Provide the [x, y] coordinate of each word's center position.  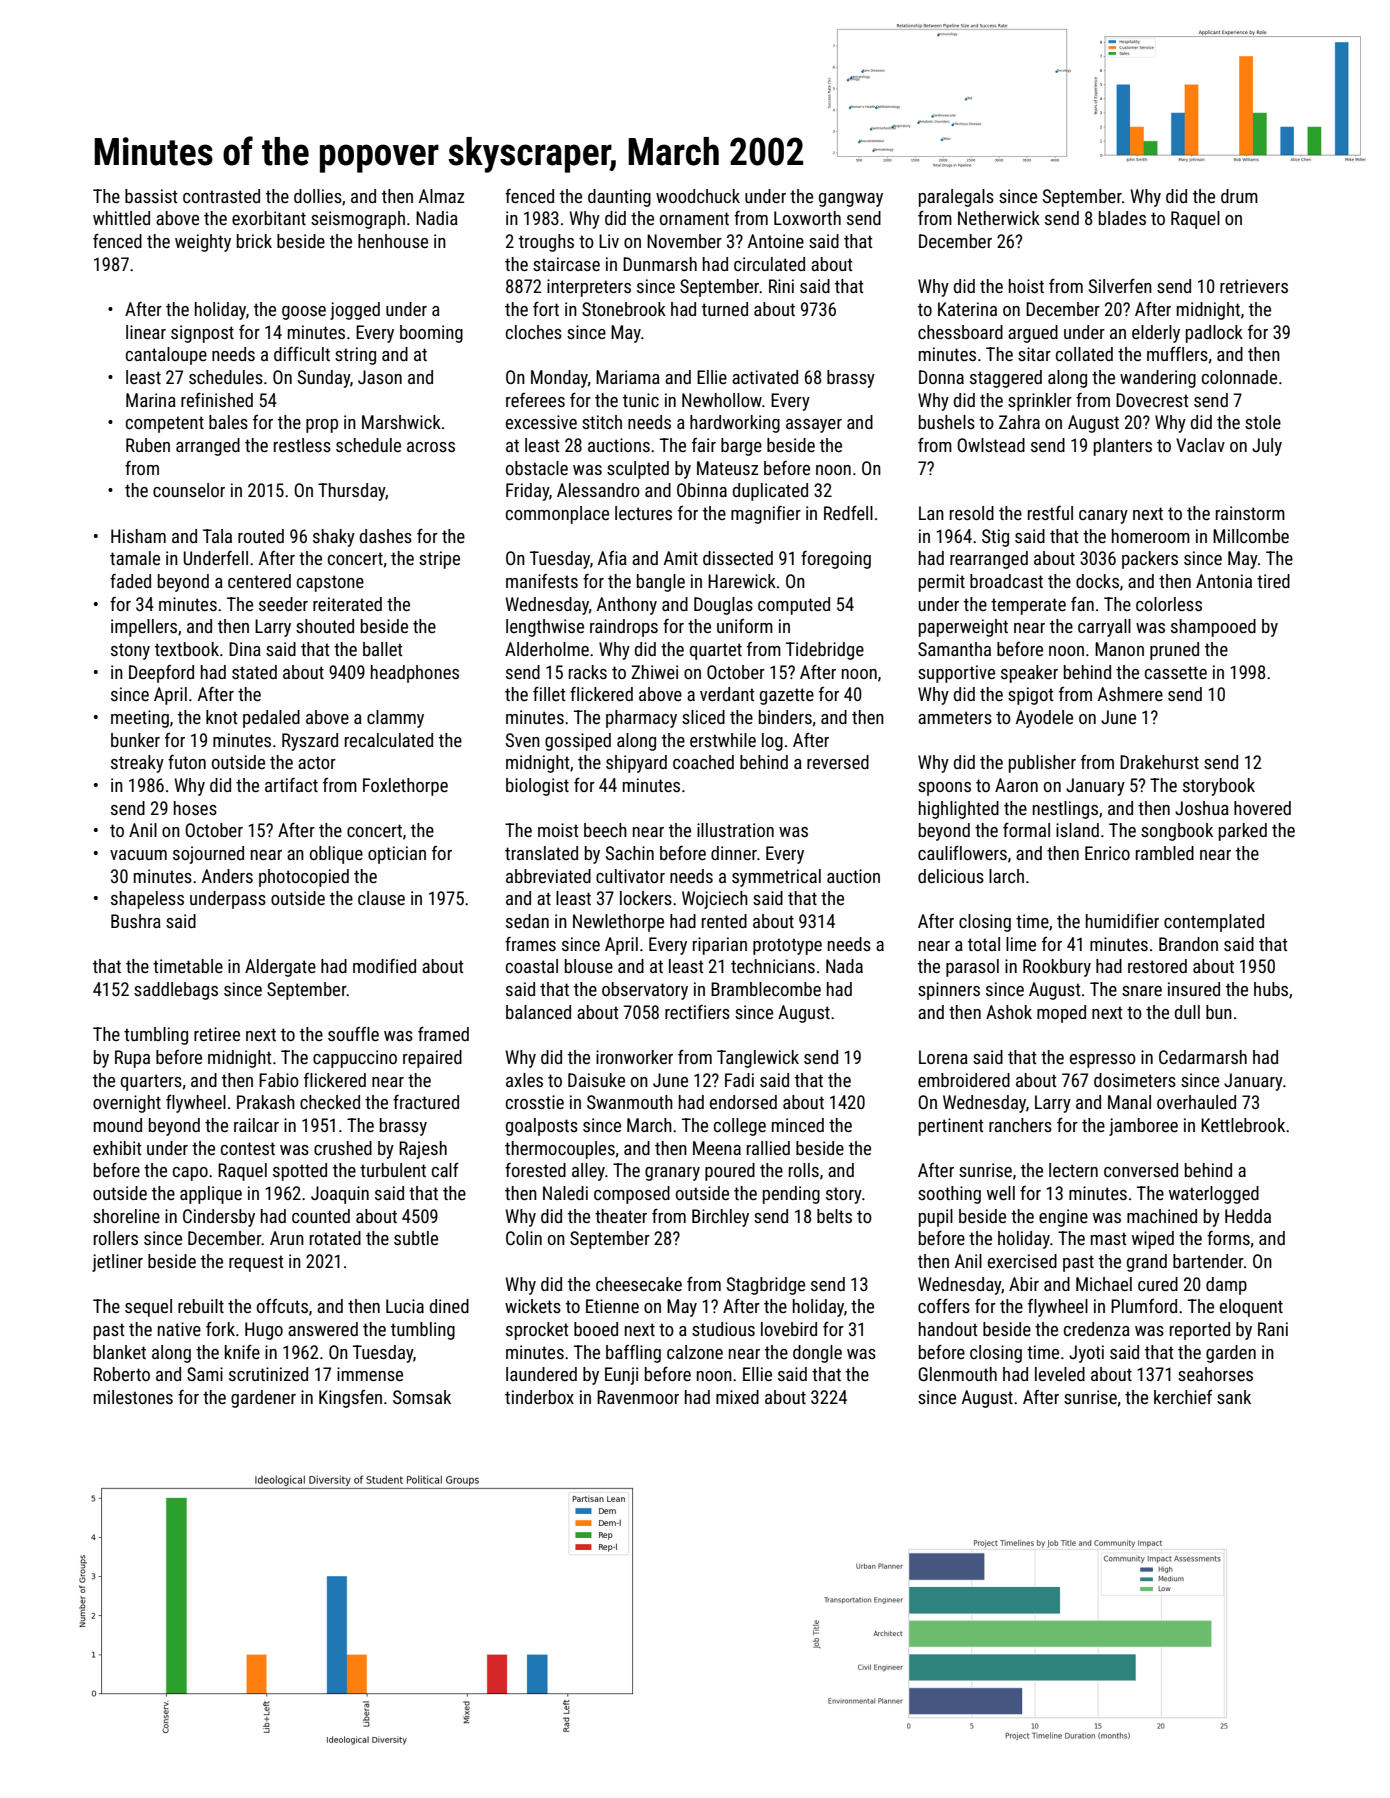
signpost [202, 334]
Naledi [565, 1193]
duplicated [770, 492]
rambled [1165, 853]
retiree [217, 1034]
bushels [947, 422]
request [256, 1263]
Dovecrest [1152, 400]
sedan [527, 921]
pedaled [271, 719]
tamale [135, 558]
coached [703, 762]
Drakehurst [1159, 762]
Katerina [967, 309]
